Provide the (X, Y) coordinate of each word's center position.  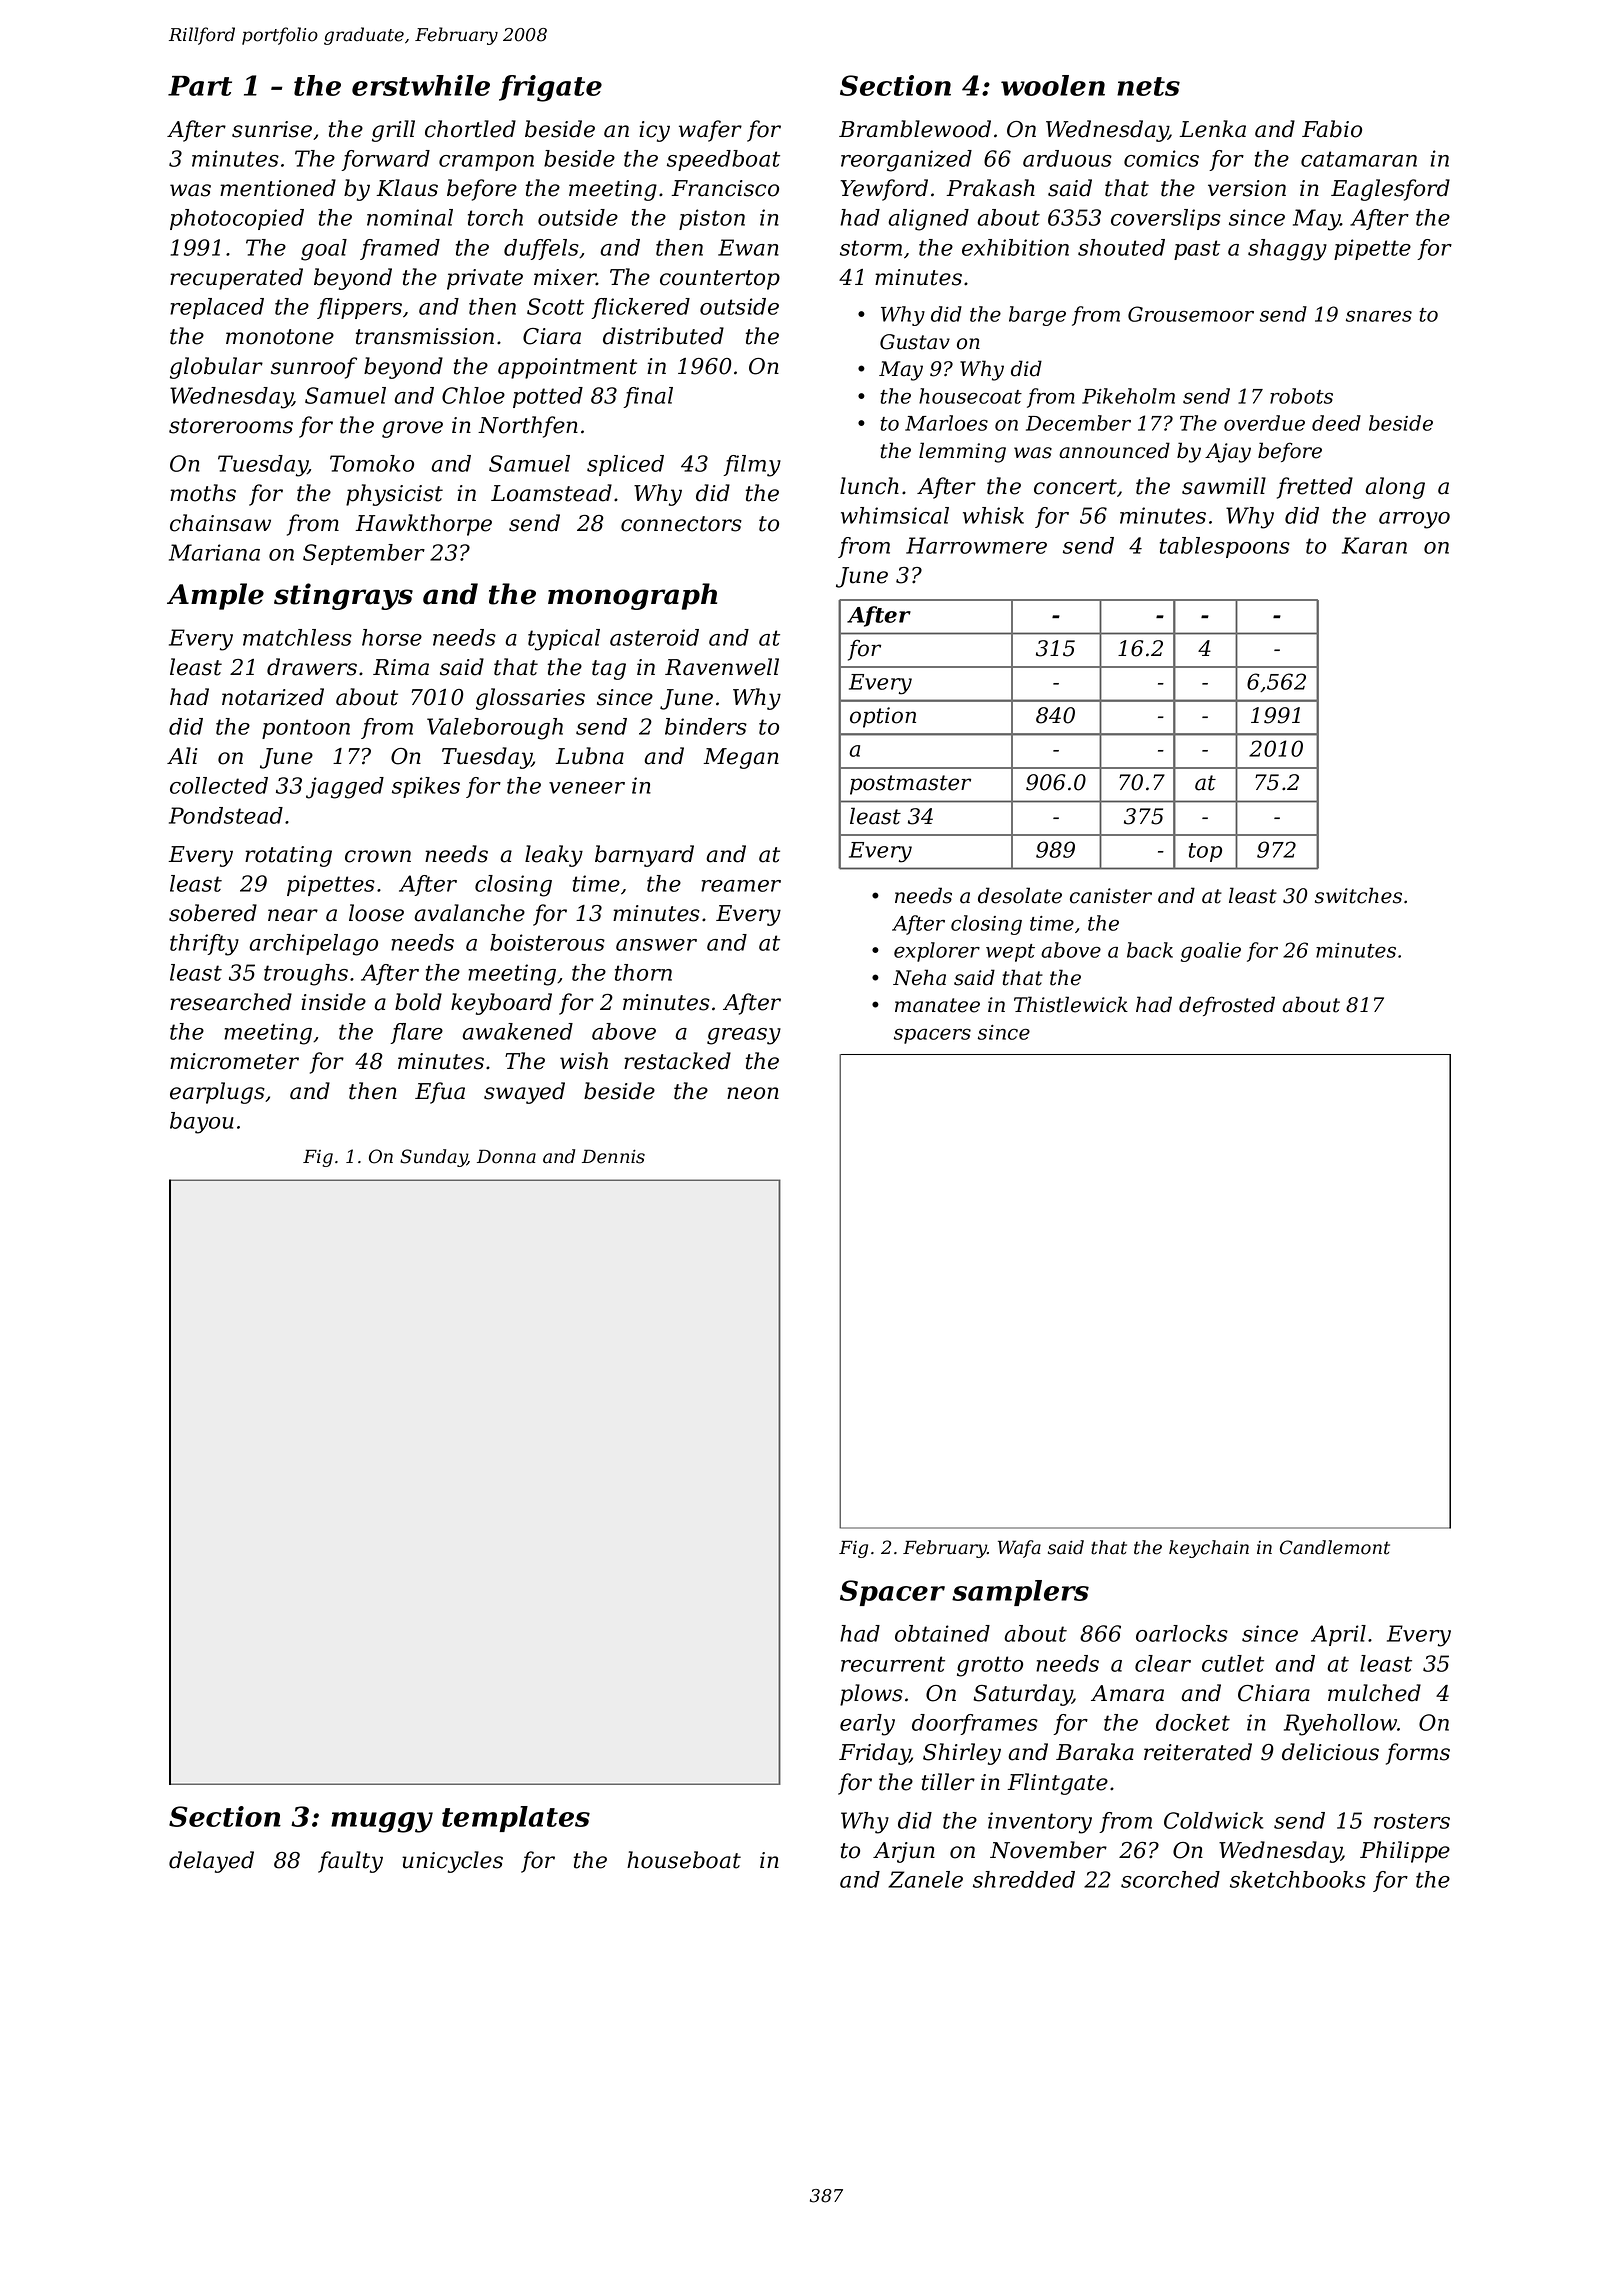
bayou (202, 1123)
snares (1379, 316)
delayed (211, 1862)
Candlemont (1335, 1547)
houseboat (684, 1860)
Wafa (1019, 1549)
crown (378, 856)
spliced (625, 465)
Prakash (990, 188)
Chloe (473, 395)
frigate (550, 88)
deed (1336, 423)
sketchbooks (1298, 1879)
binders (706, 726)
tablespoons (1225, 547)
